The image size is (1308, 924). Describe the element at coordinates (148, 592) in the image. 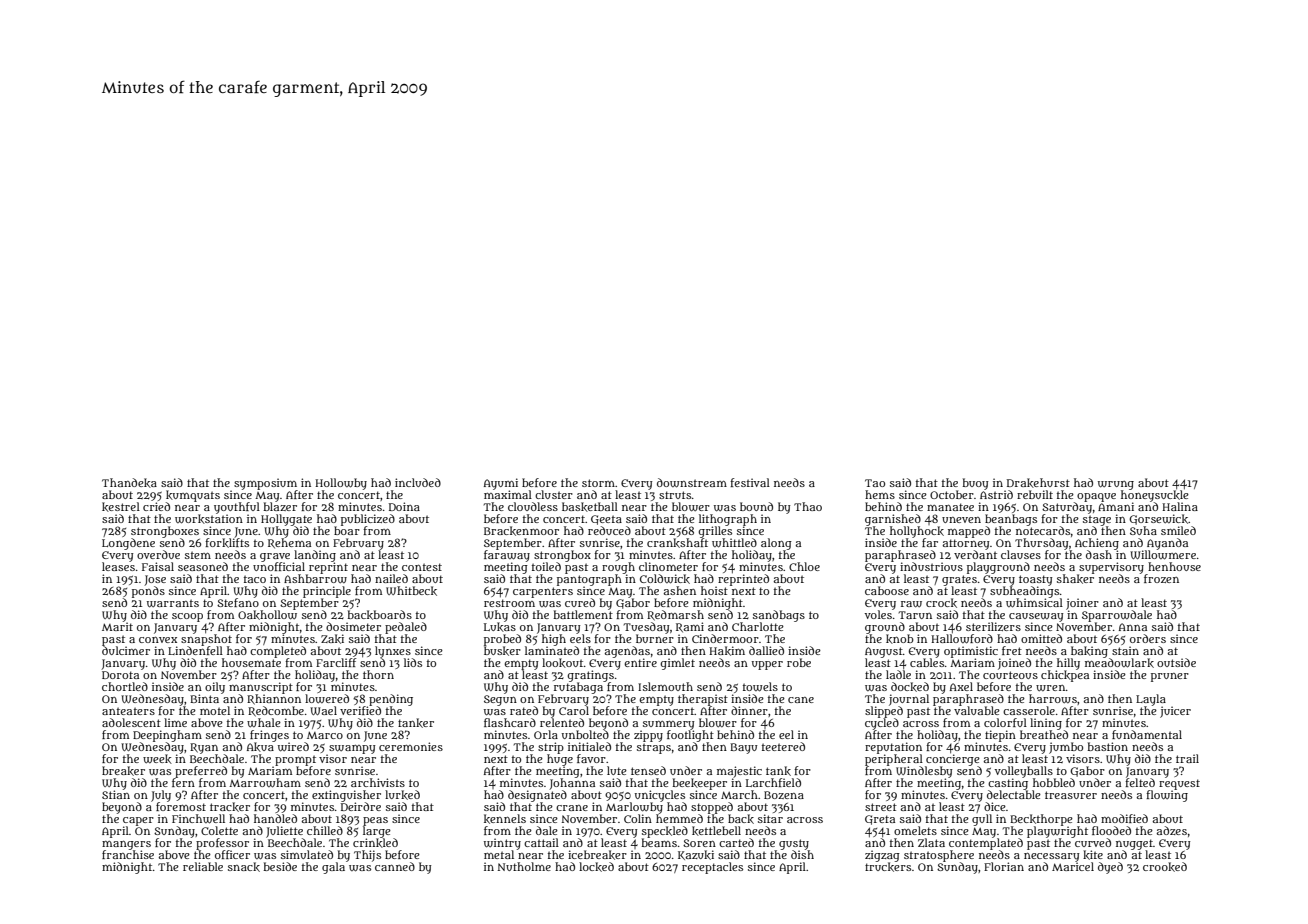

I see `ponds` at that location.
